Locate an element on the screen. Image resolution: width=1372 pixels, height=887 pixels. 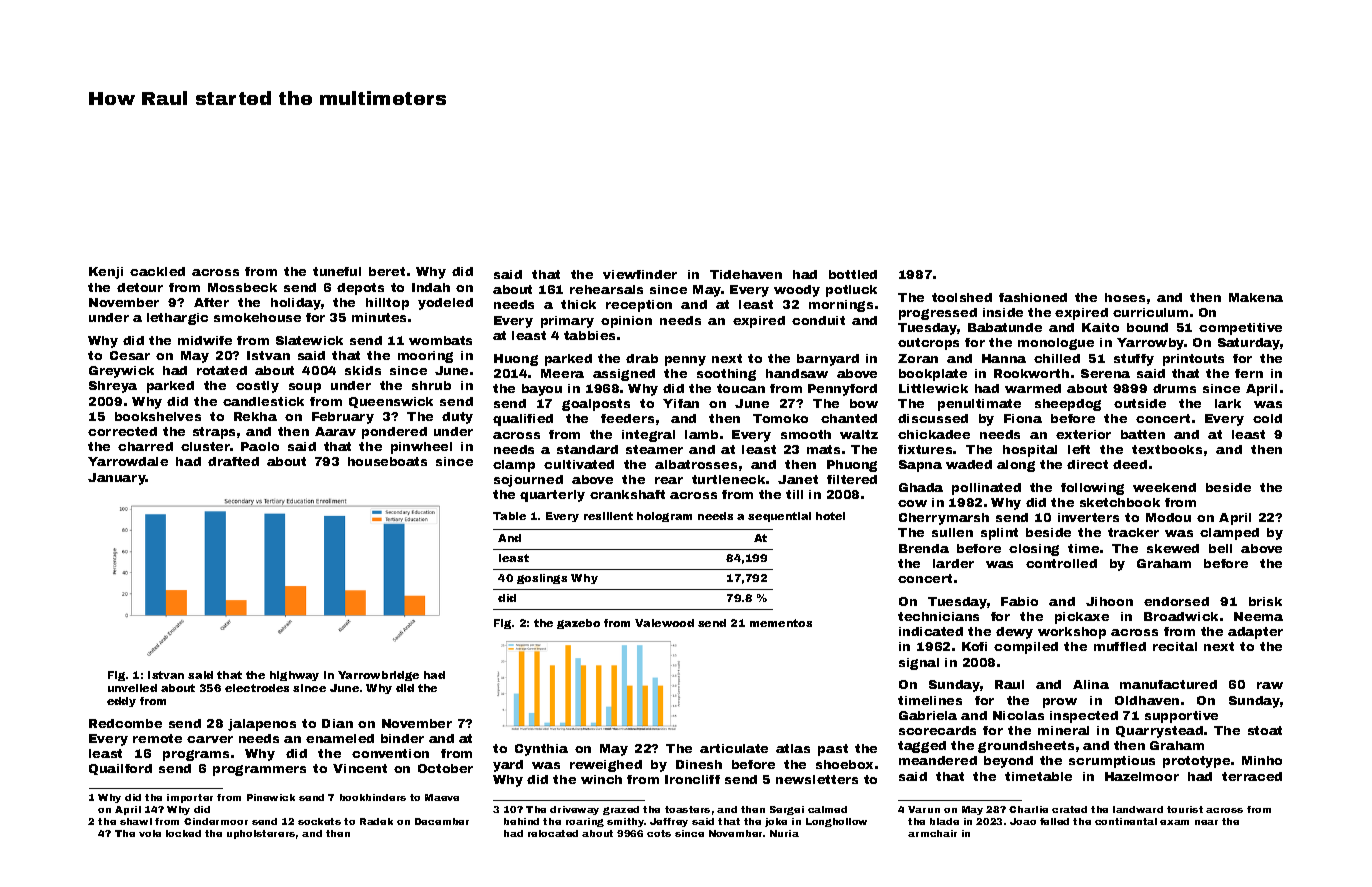
sequential is located at coordinates (779, 517).
